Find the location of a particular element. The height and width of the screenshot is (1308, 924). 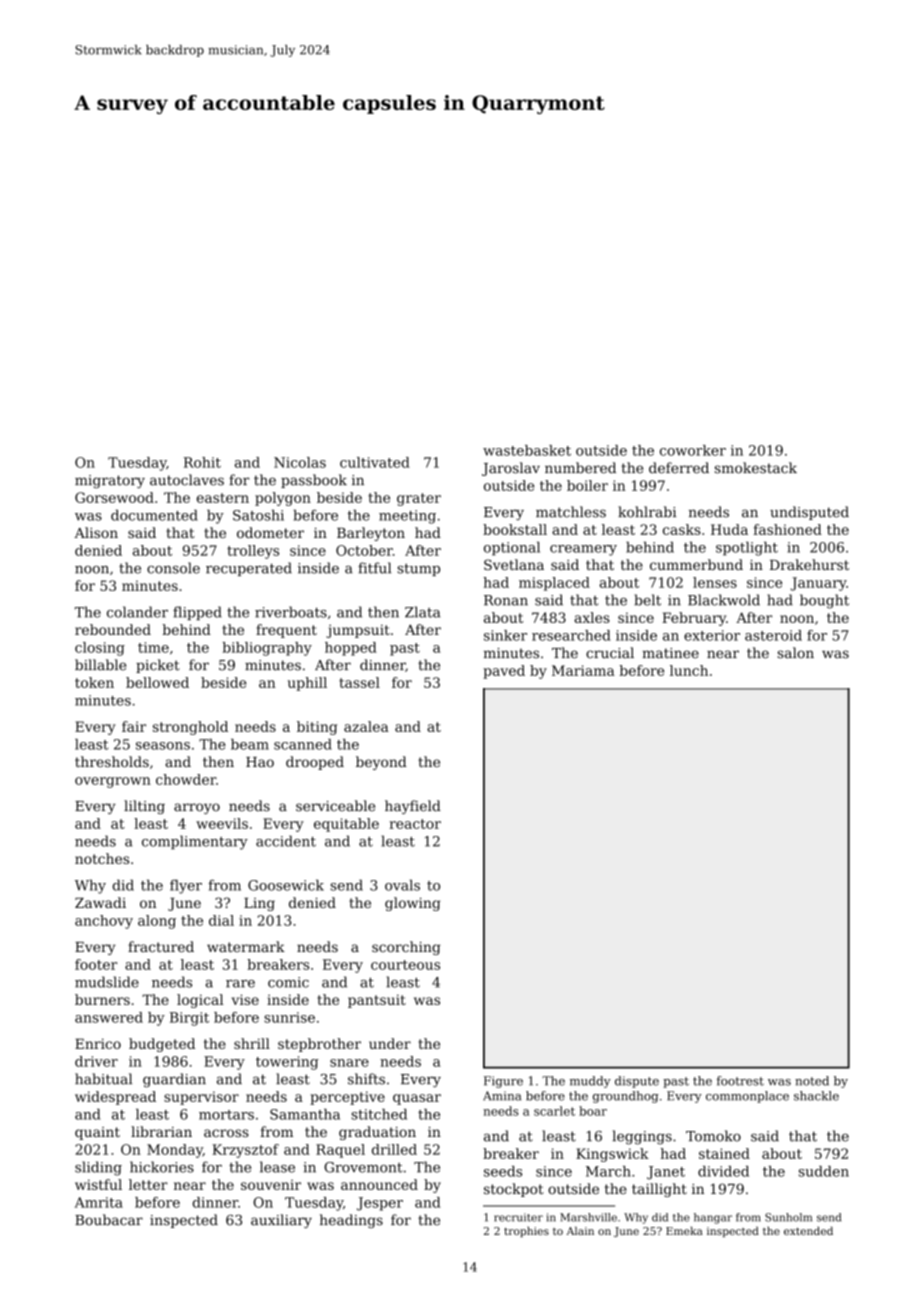

lease is located at coordinates (277, 1167).
